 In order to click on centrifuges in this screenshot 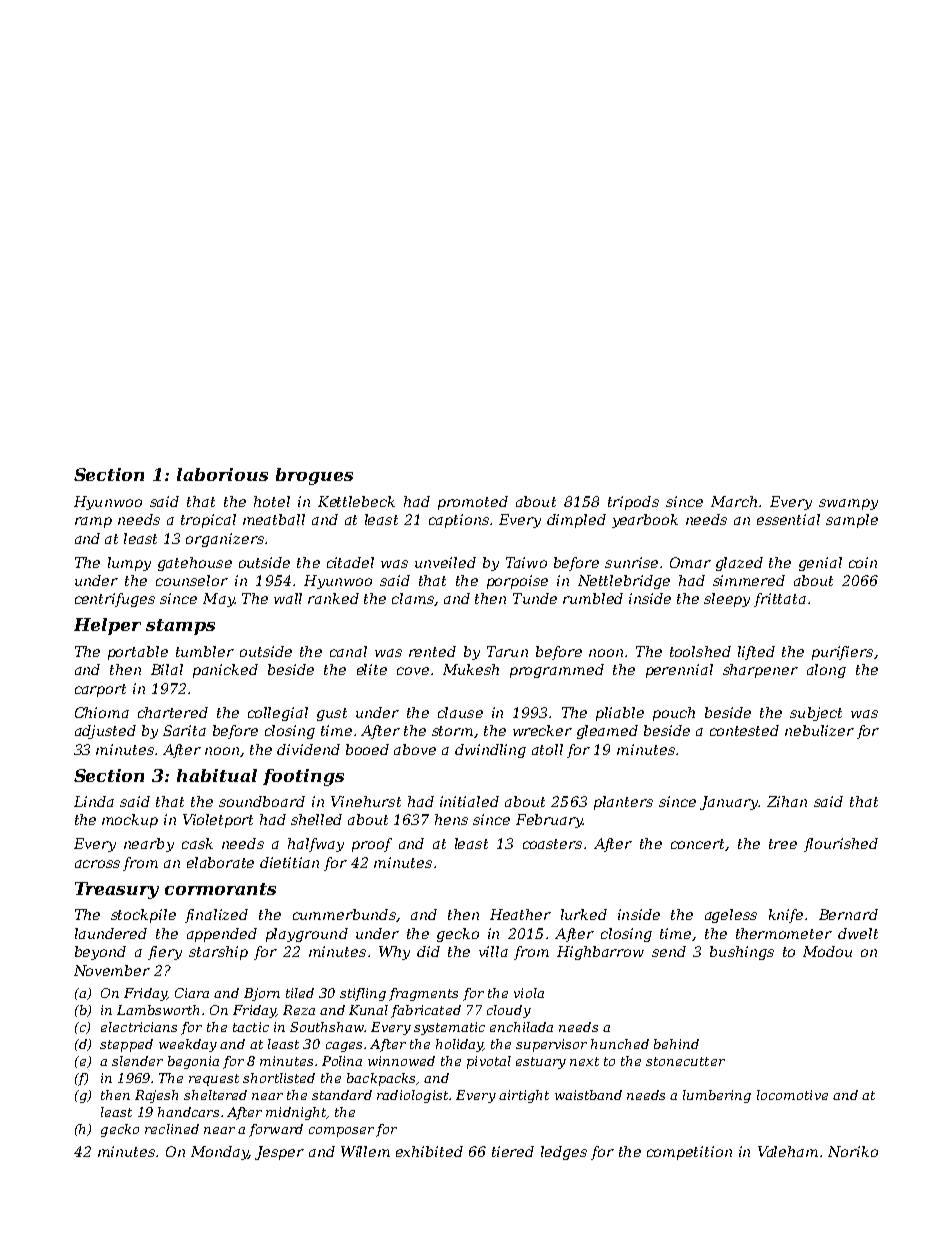, I will do `click(115, 600)`.
